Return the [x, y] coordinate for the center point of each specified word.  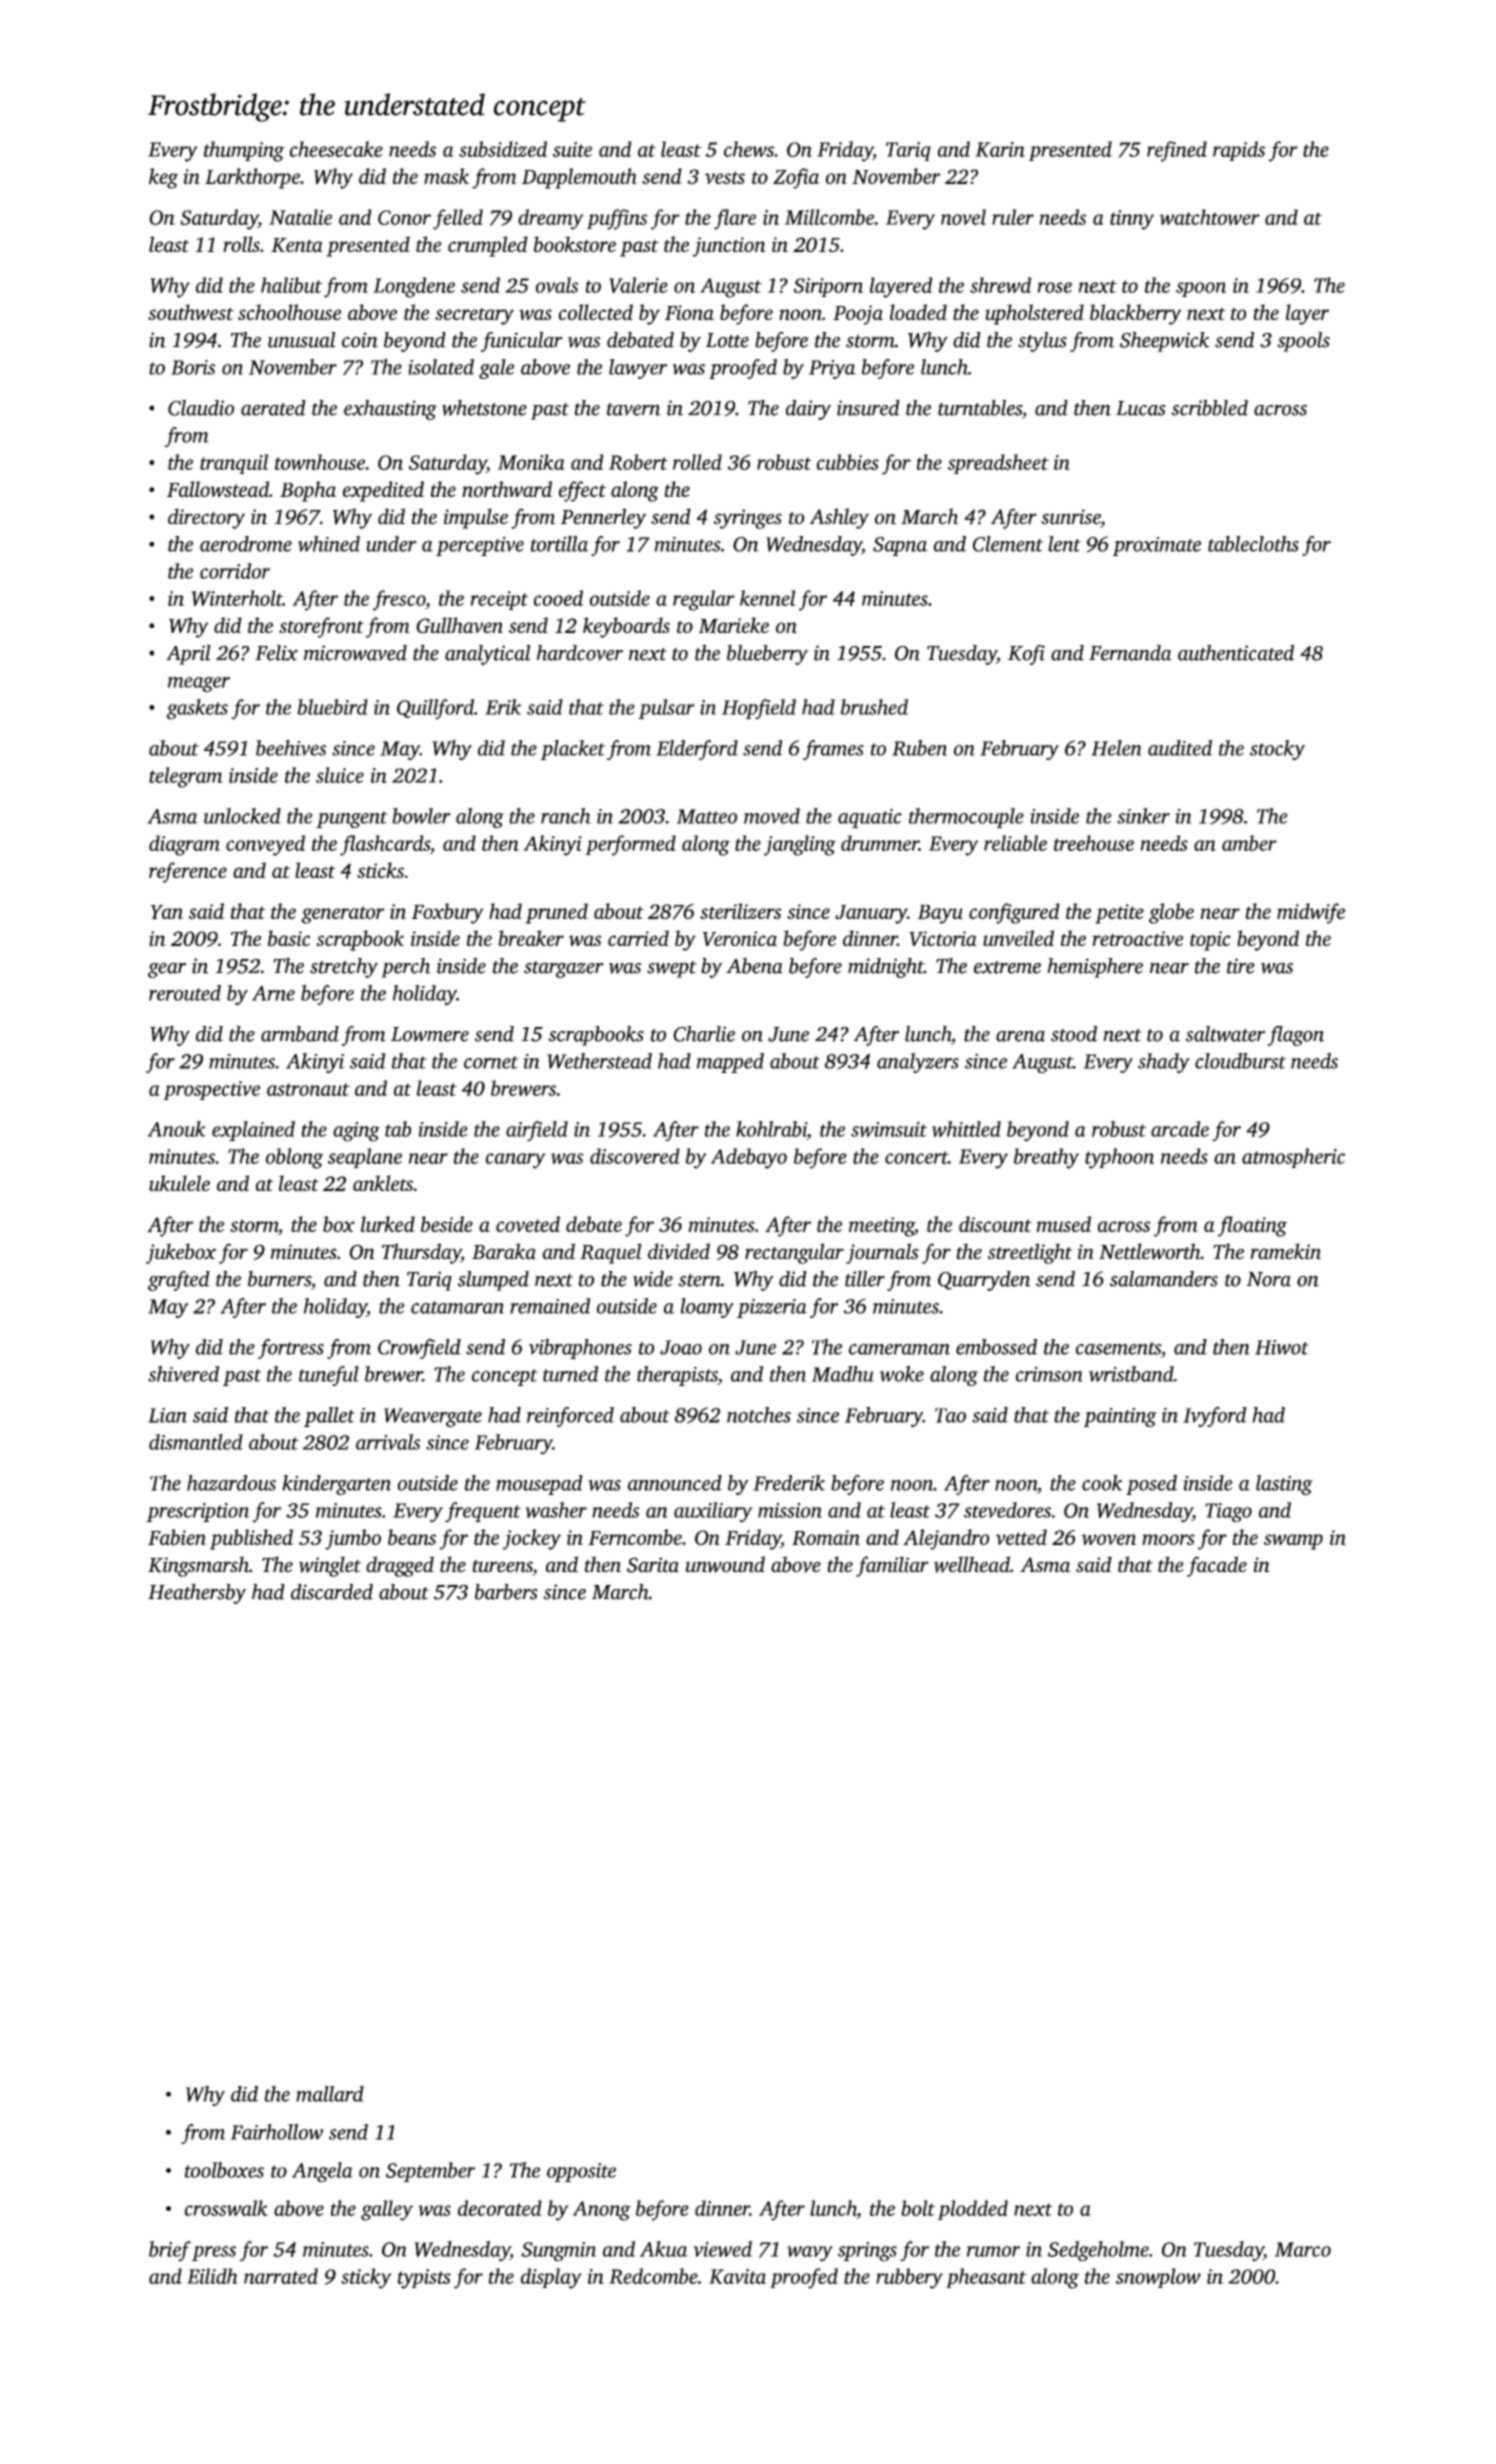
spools [1303, 342]
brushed [874, 707]
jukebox [181, 1253]
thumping [244, 151]
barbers [506, 1592]
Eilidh [212, 2276]
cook [1102, 1483]
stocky [1277, 750]
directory [206, 518]
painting [1120, 1417]
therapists [677, 1376]
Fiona [689, 312]
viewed [722, 2249]
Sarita [653, 1565]
